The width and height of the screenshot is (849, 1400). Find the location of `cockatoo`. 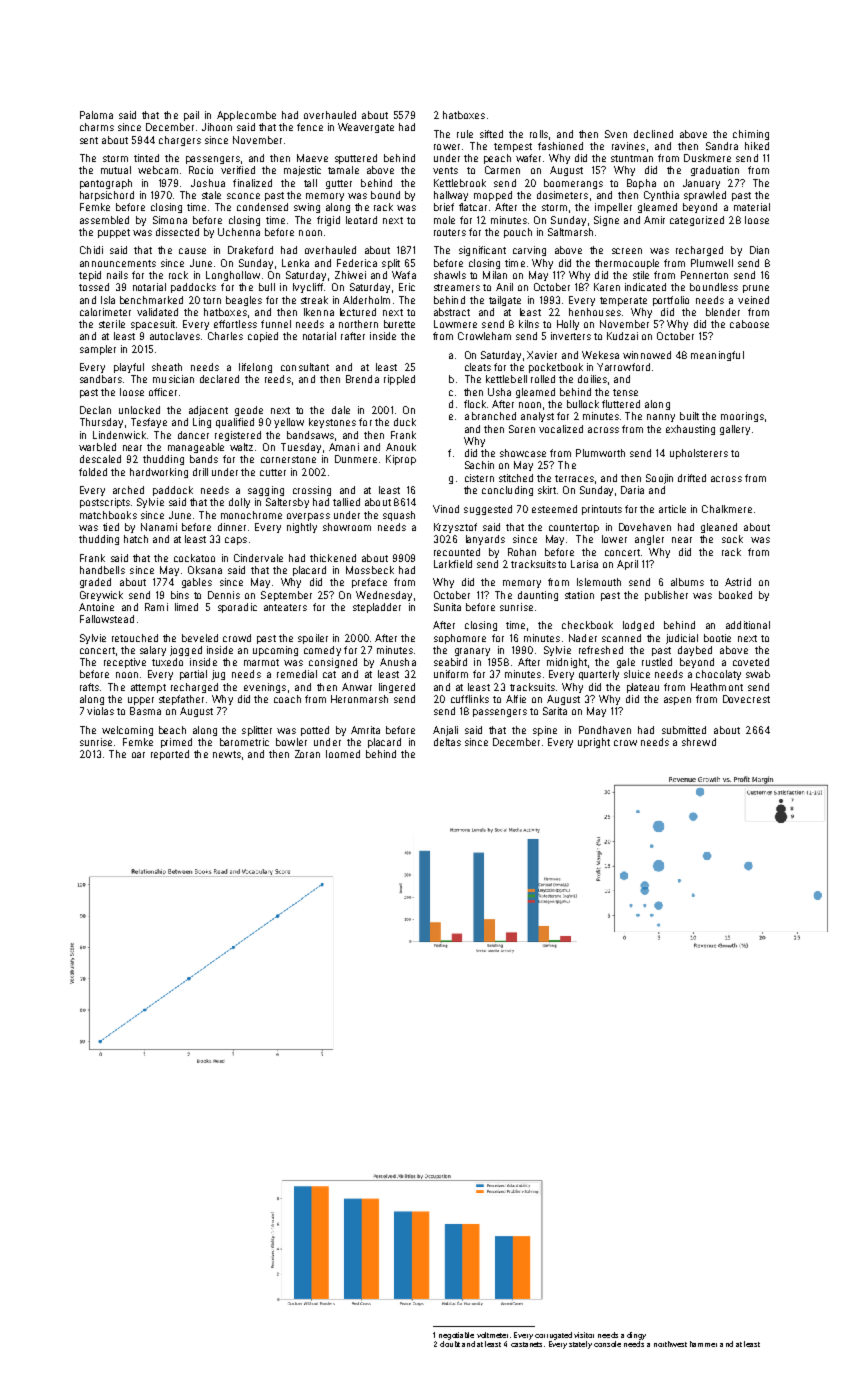

cockatoo is located at coordinates (194, 558).
